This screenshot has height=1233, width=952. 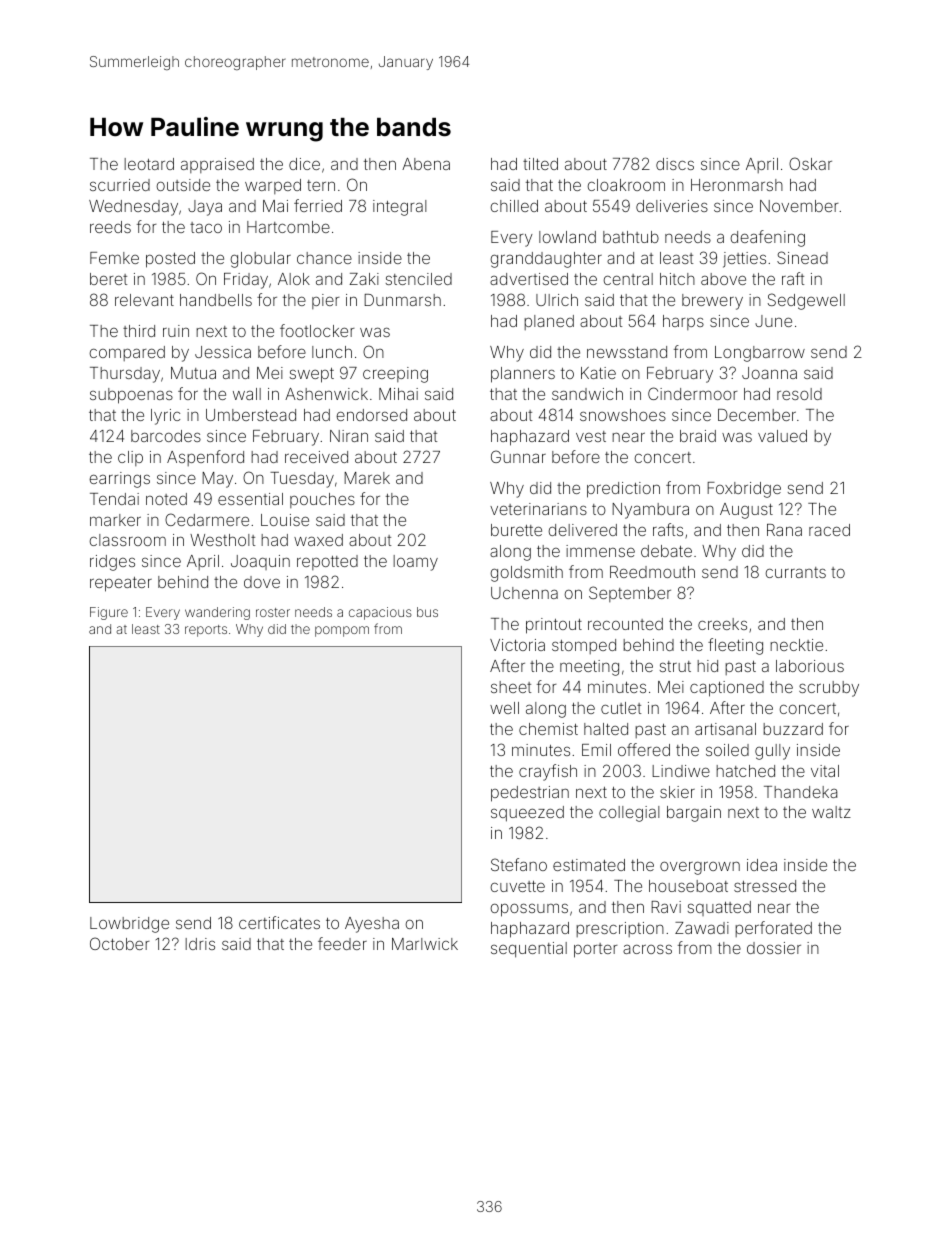 What do you see at coordinates (114, 258) in the screenshot?
I see `Femke` at bounding box center [114, 258].
